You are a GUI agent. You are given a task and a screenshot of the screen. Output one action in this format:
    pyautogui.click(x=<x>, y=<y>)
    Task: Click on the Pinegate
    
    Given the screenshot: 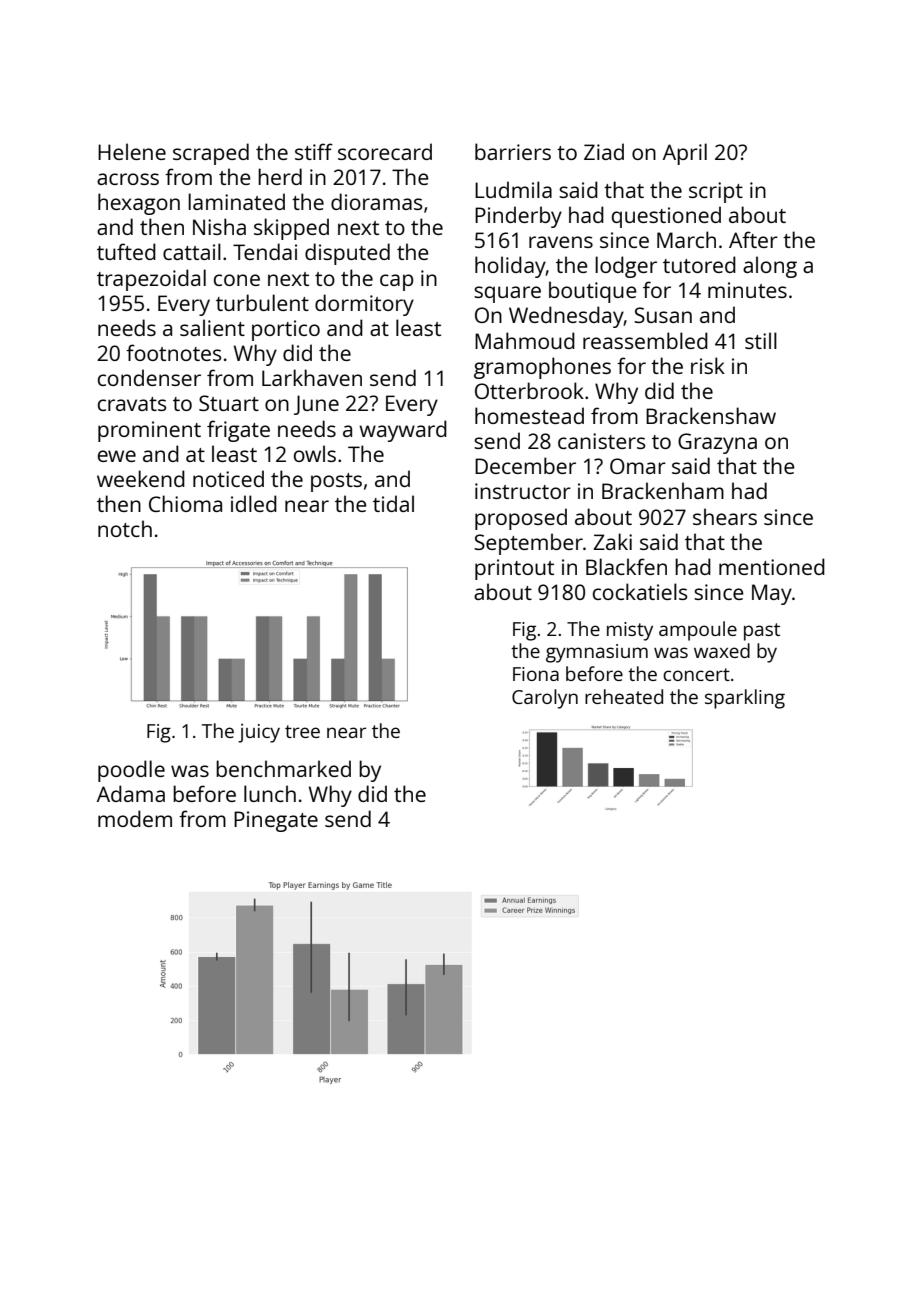 What is the action you would take?
    pyautogui.click(x=276, y=821)
